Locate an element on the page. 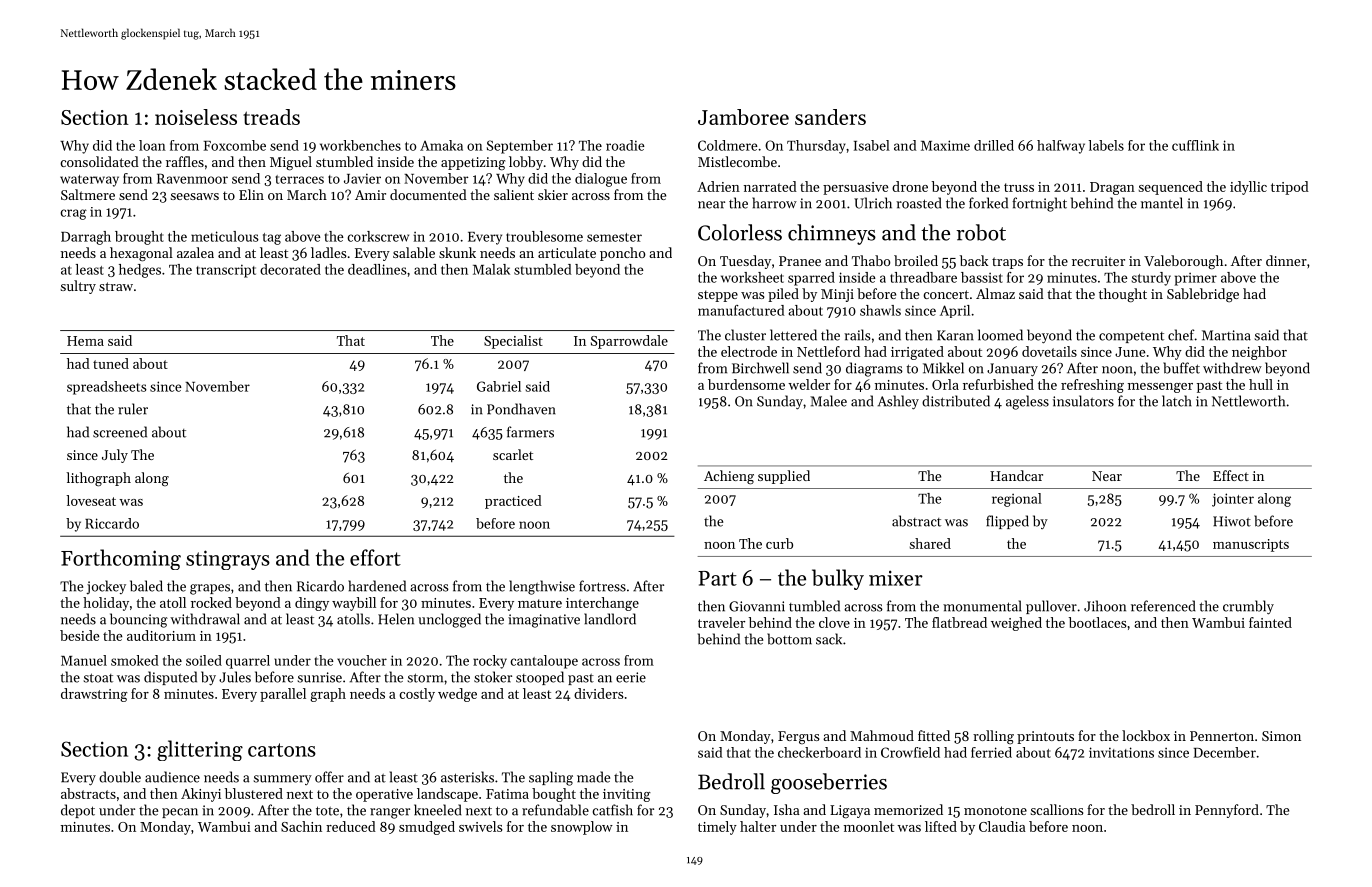 This page has width=1372, height=887. cufflink is located at coordinates (1195, 145).
